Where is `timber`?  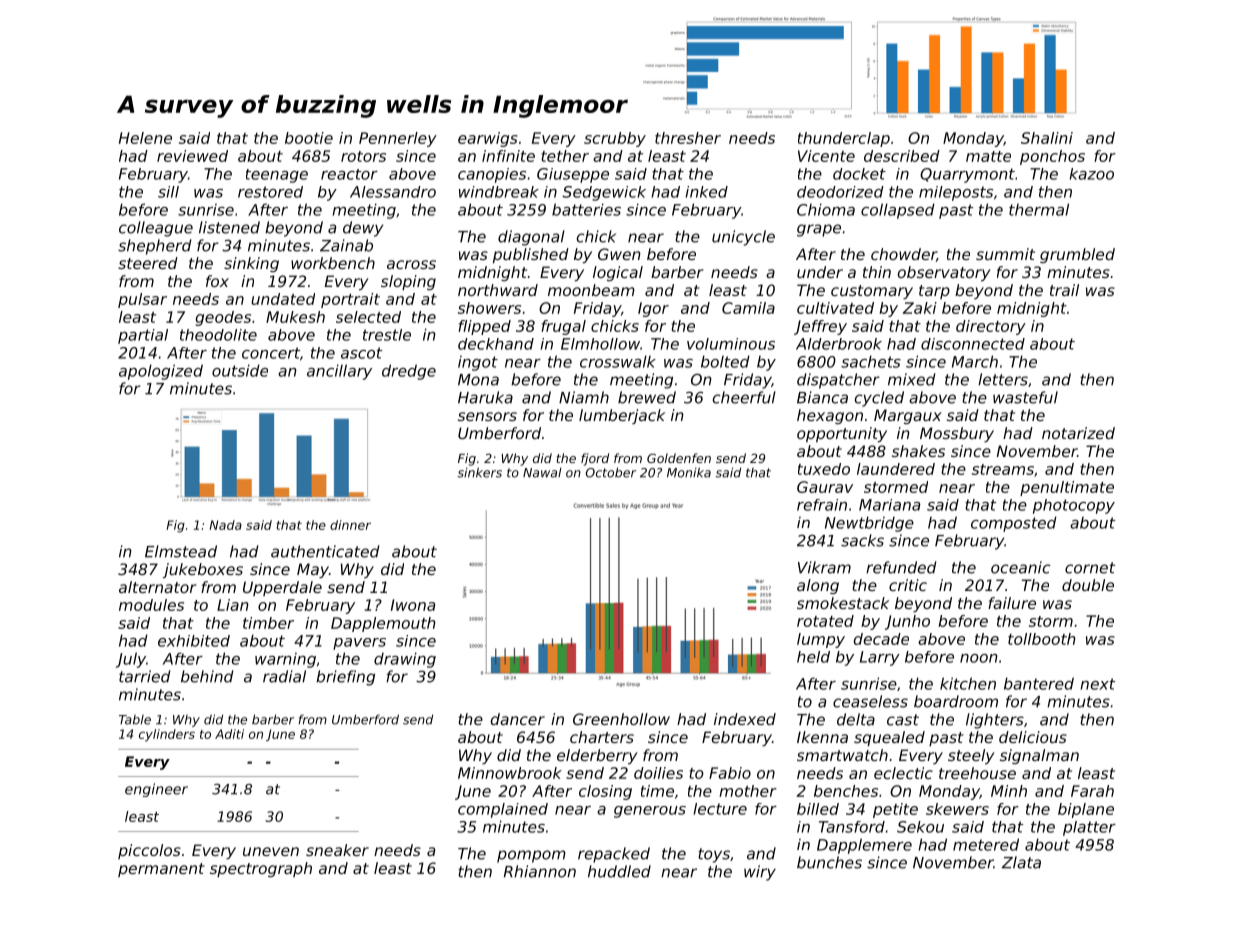 timber is located at coordinates (268, 623).
